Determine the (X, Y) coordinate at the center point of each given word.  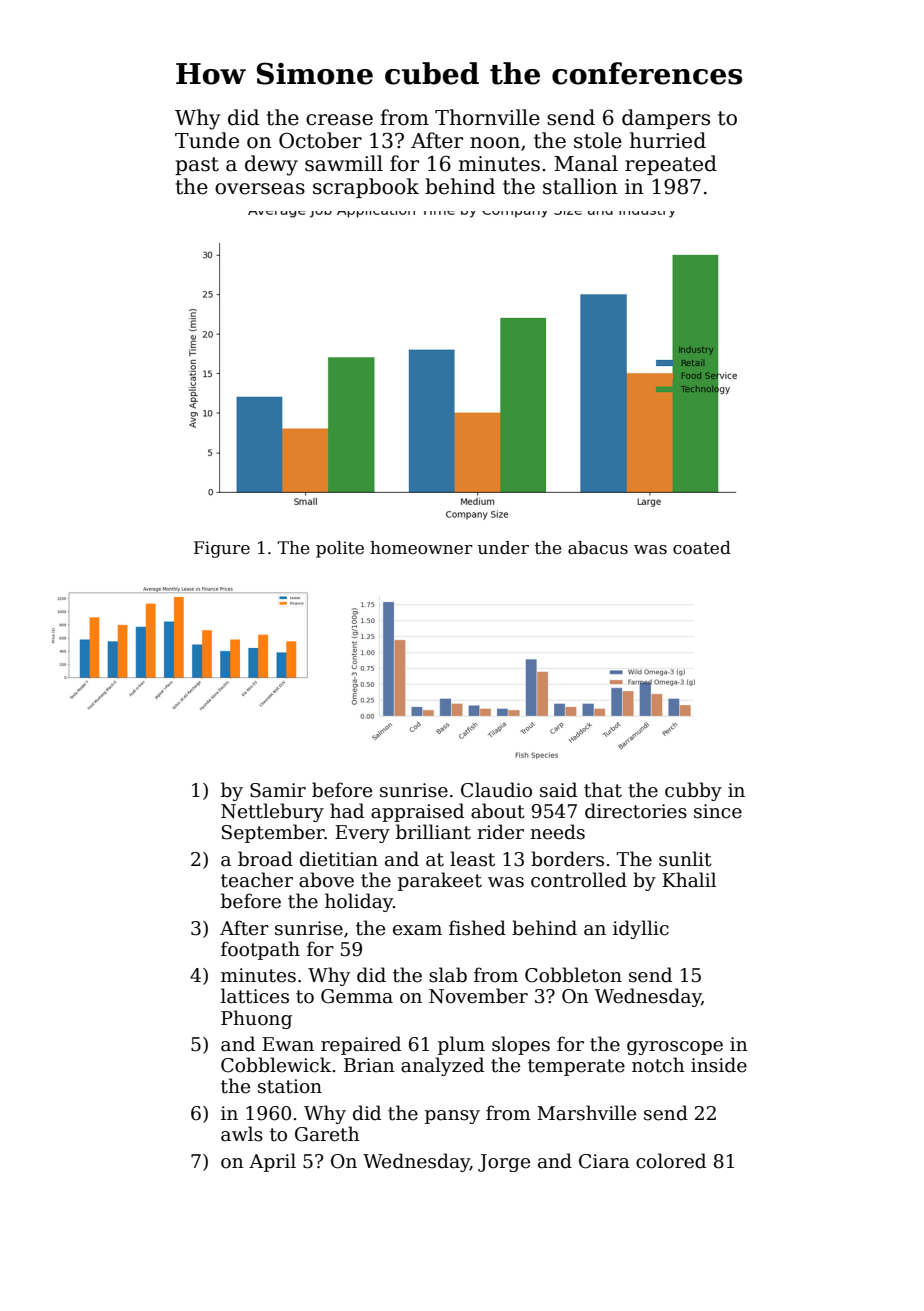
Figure (222, 549)
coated (702, 548)
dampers (666, 119)
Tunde (207, 140)
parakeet (440, 881)
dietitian (339, 859)
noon (495, 143)
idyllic (641, 929)
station (290, 1086)
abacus (598, 548)
